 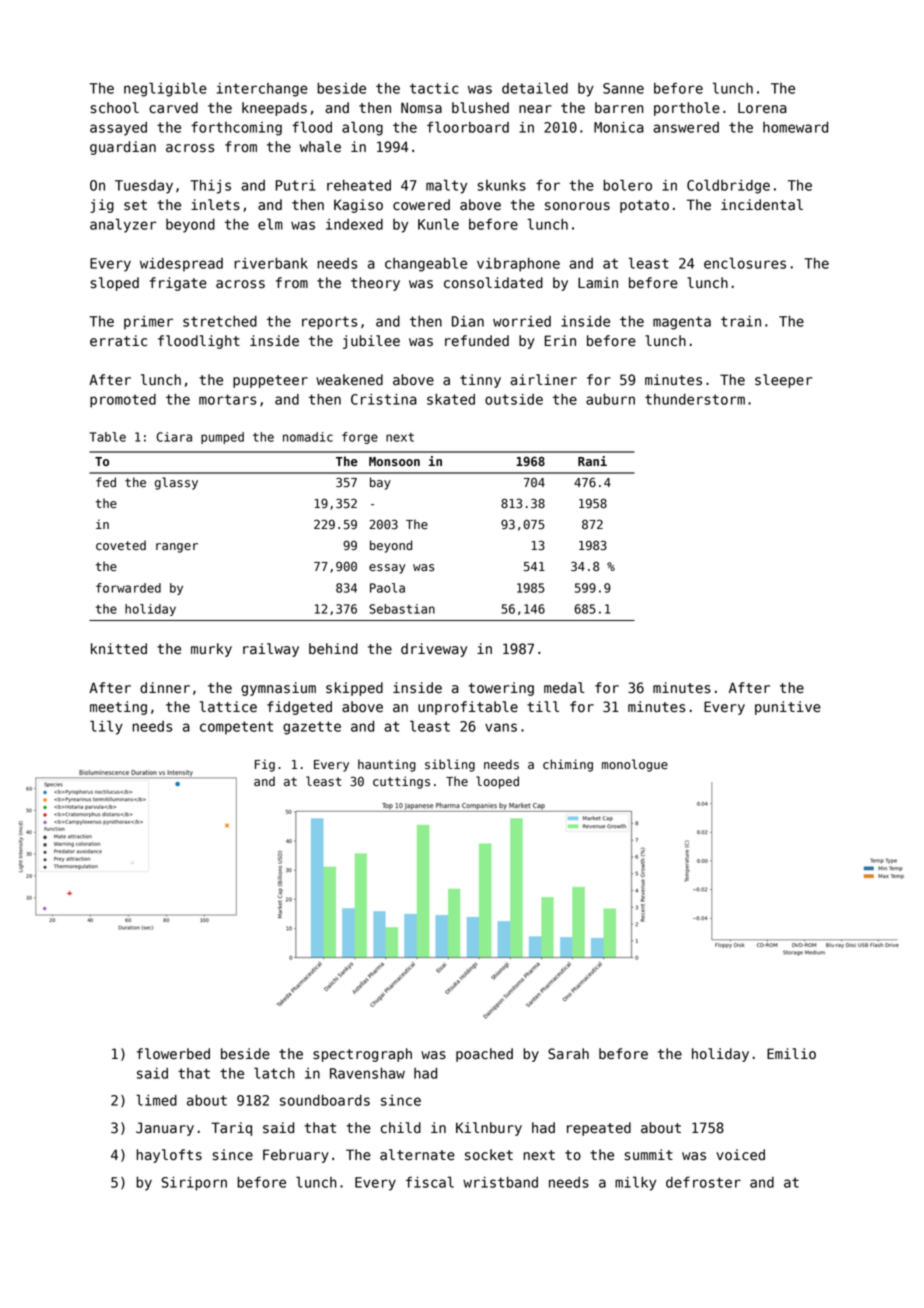 What do you see at coordinates (635, 765) in the page?
I see `monologue` at bounding box center [635, 765].
